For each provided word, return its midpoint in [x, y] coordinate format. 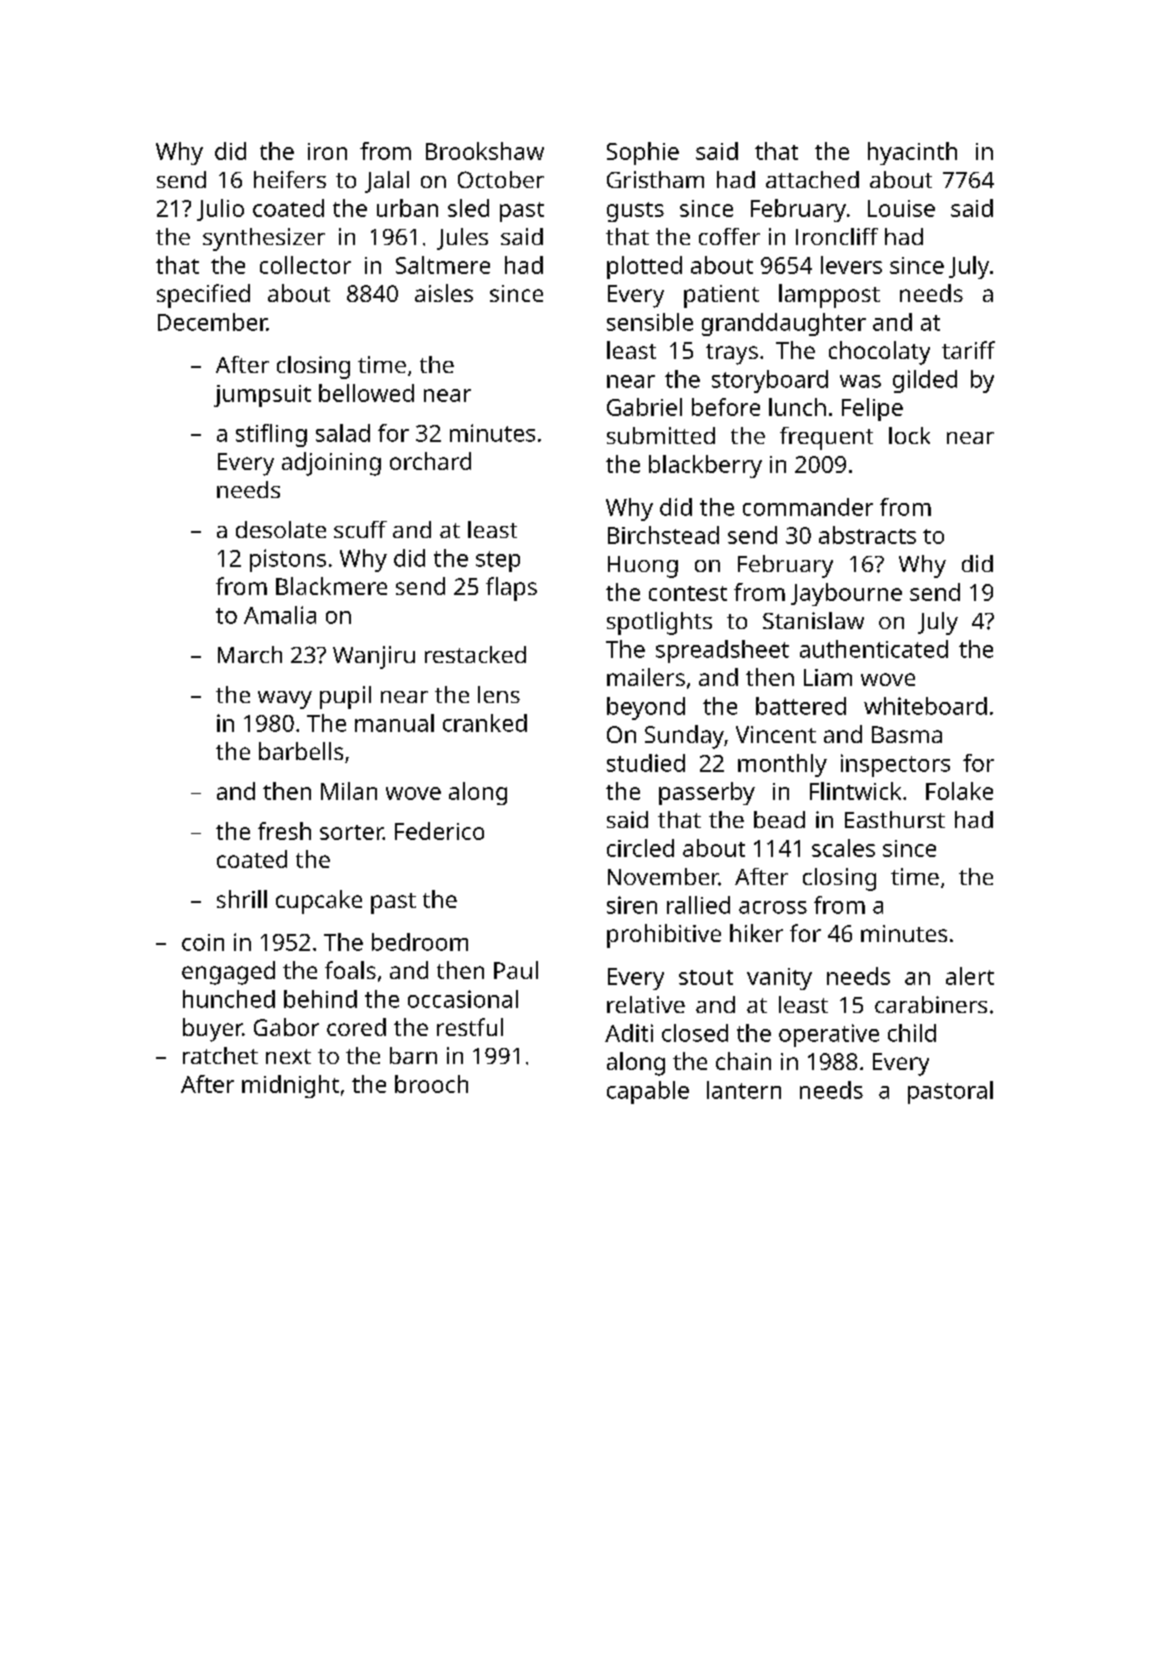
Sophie [643, 153]
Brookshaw [485, 151]
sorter [351, 832]
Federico [439, 831]
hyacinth [912, 153]
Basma [907, 734]
